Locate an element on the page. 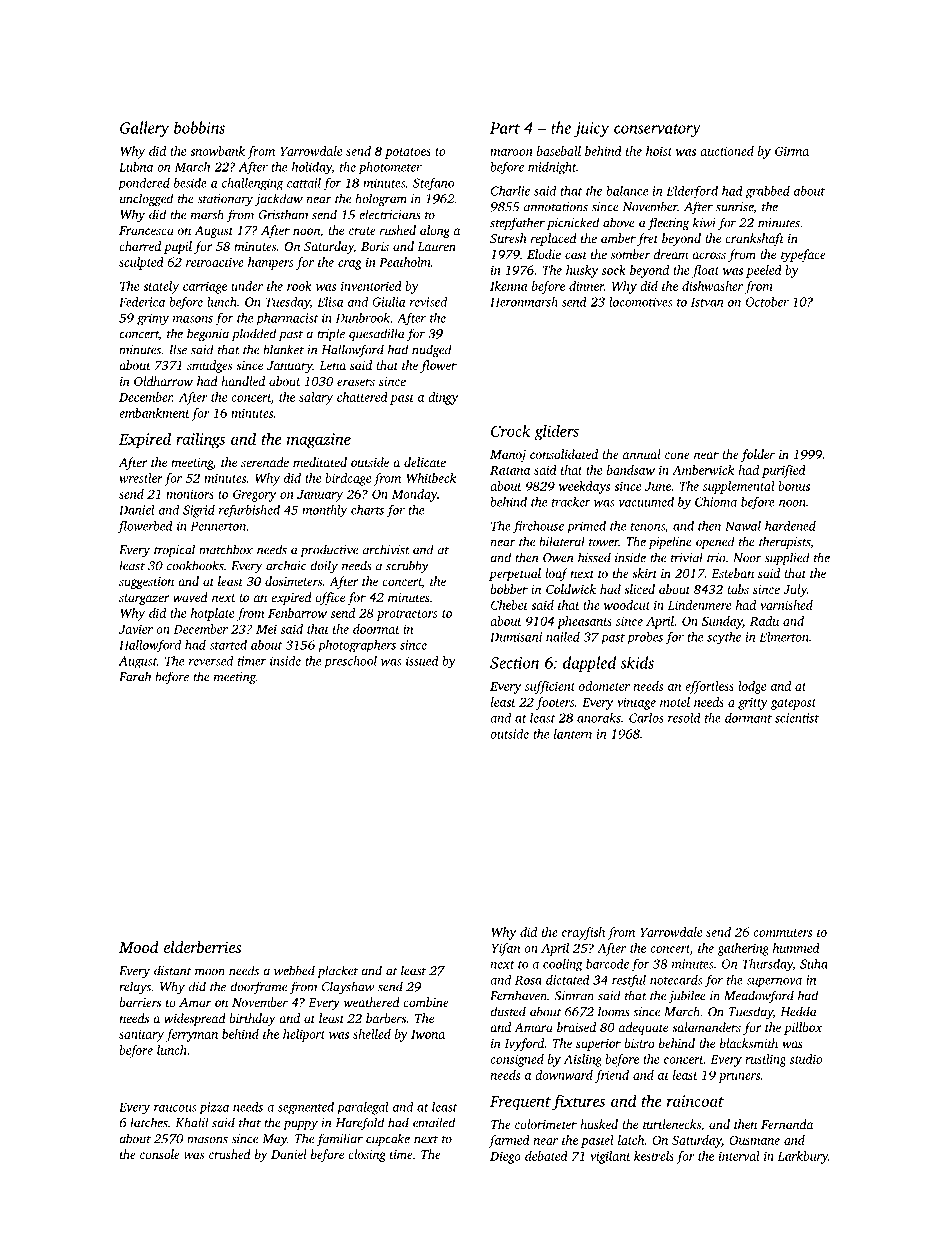  closing is located at coordinates (367, 1155).
